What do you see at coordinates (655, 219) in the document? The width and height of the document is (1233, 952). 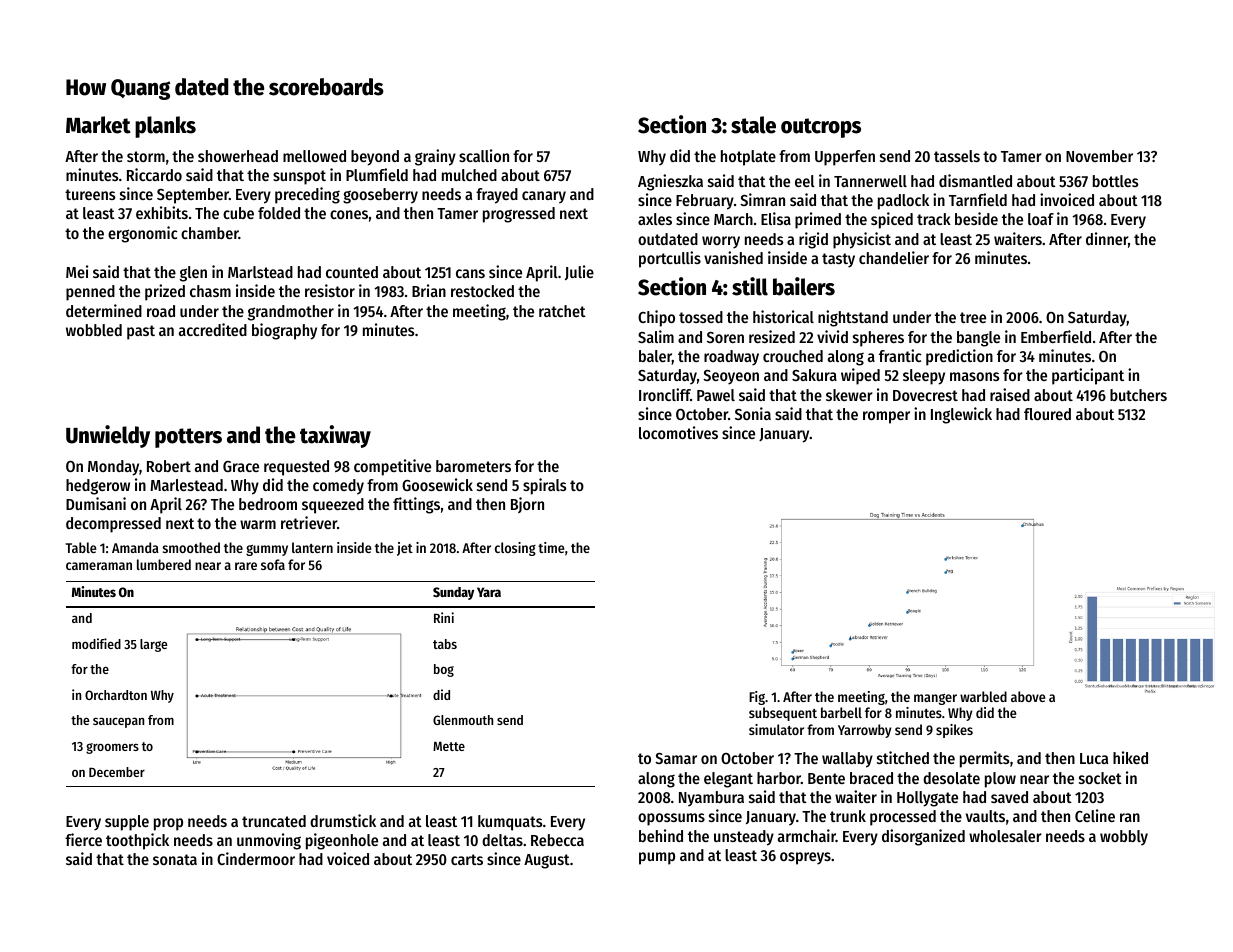 I see `axles` at bounding box center [655, 219].
